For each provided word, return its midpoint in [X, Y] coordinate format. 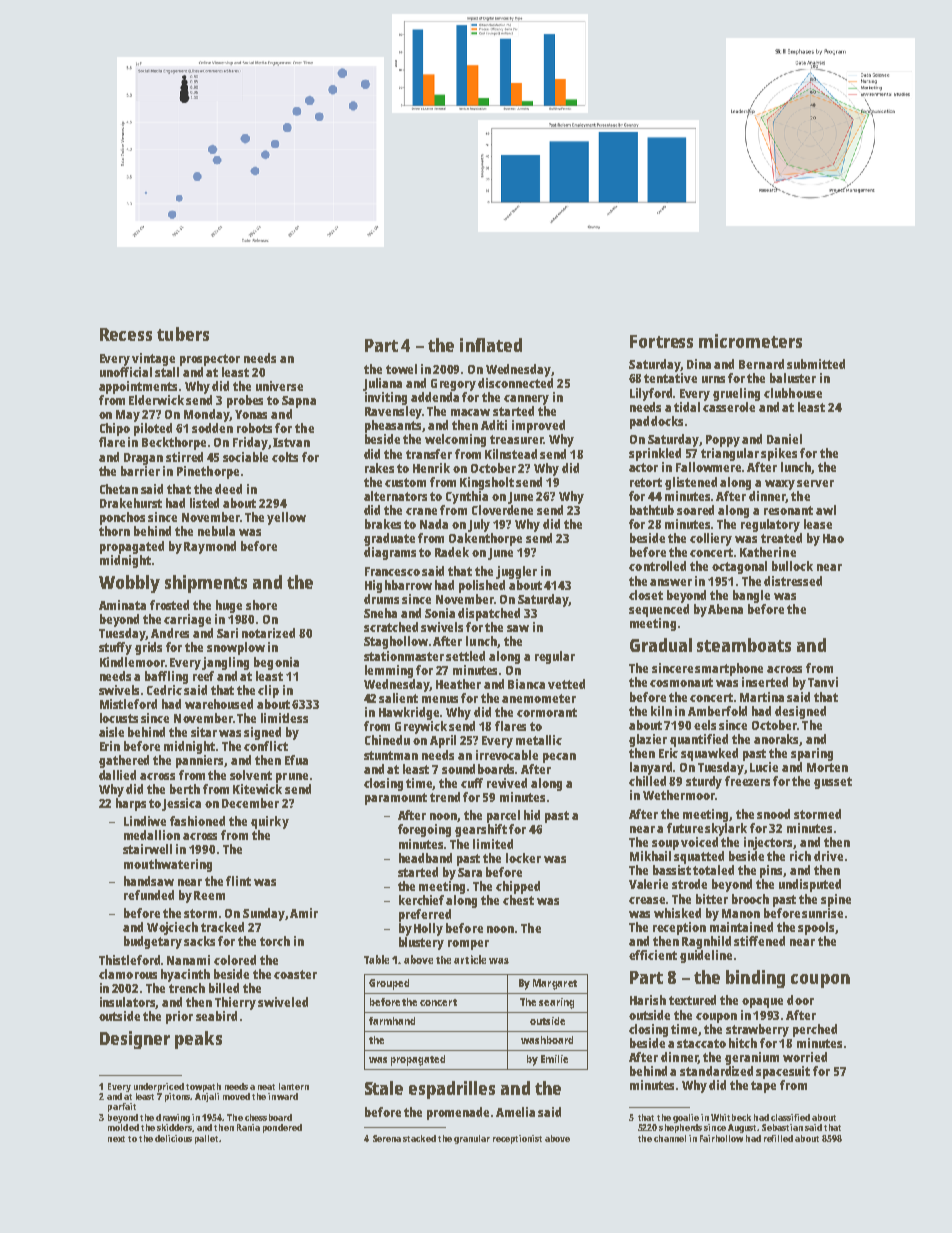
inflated [491, 345]
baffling [166, 677]
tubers [183, 334]
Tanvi [823, 682]
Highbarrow [398, 586]
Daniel [784, 439]
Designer [135, 1040]
